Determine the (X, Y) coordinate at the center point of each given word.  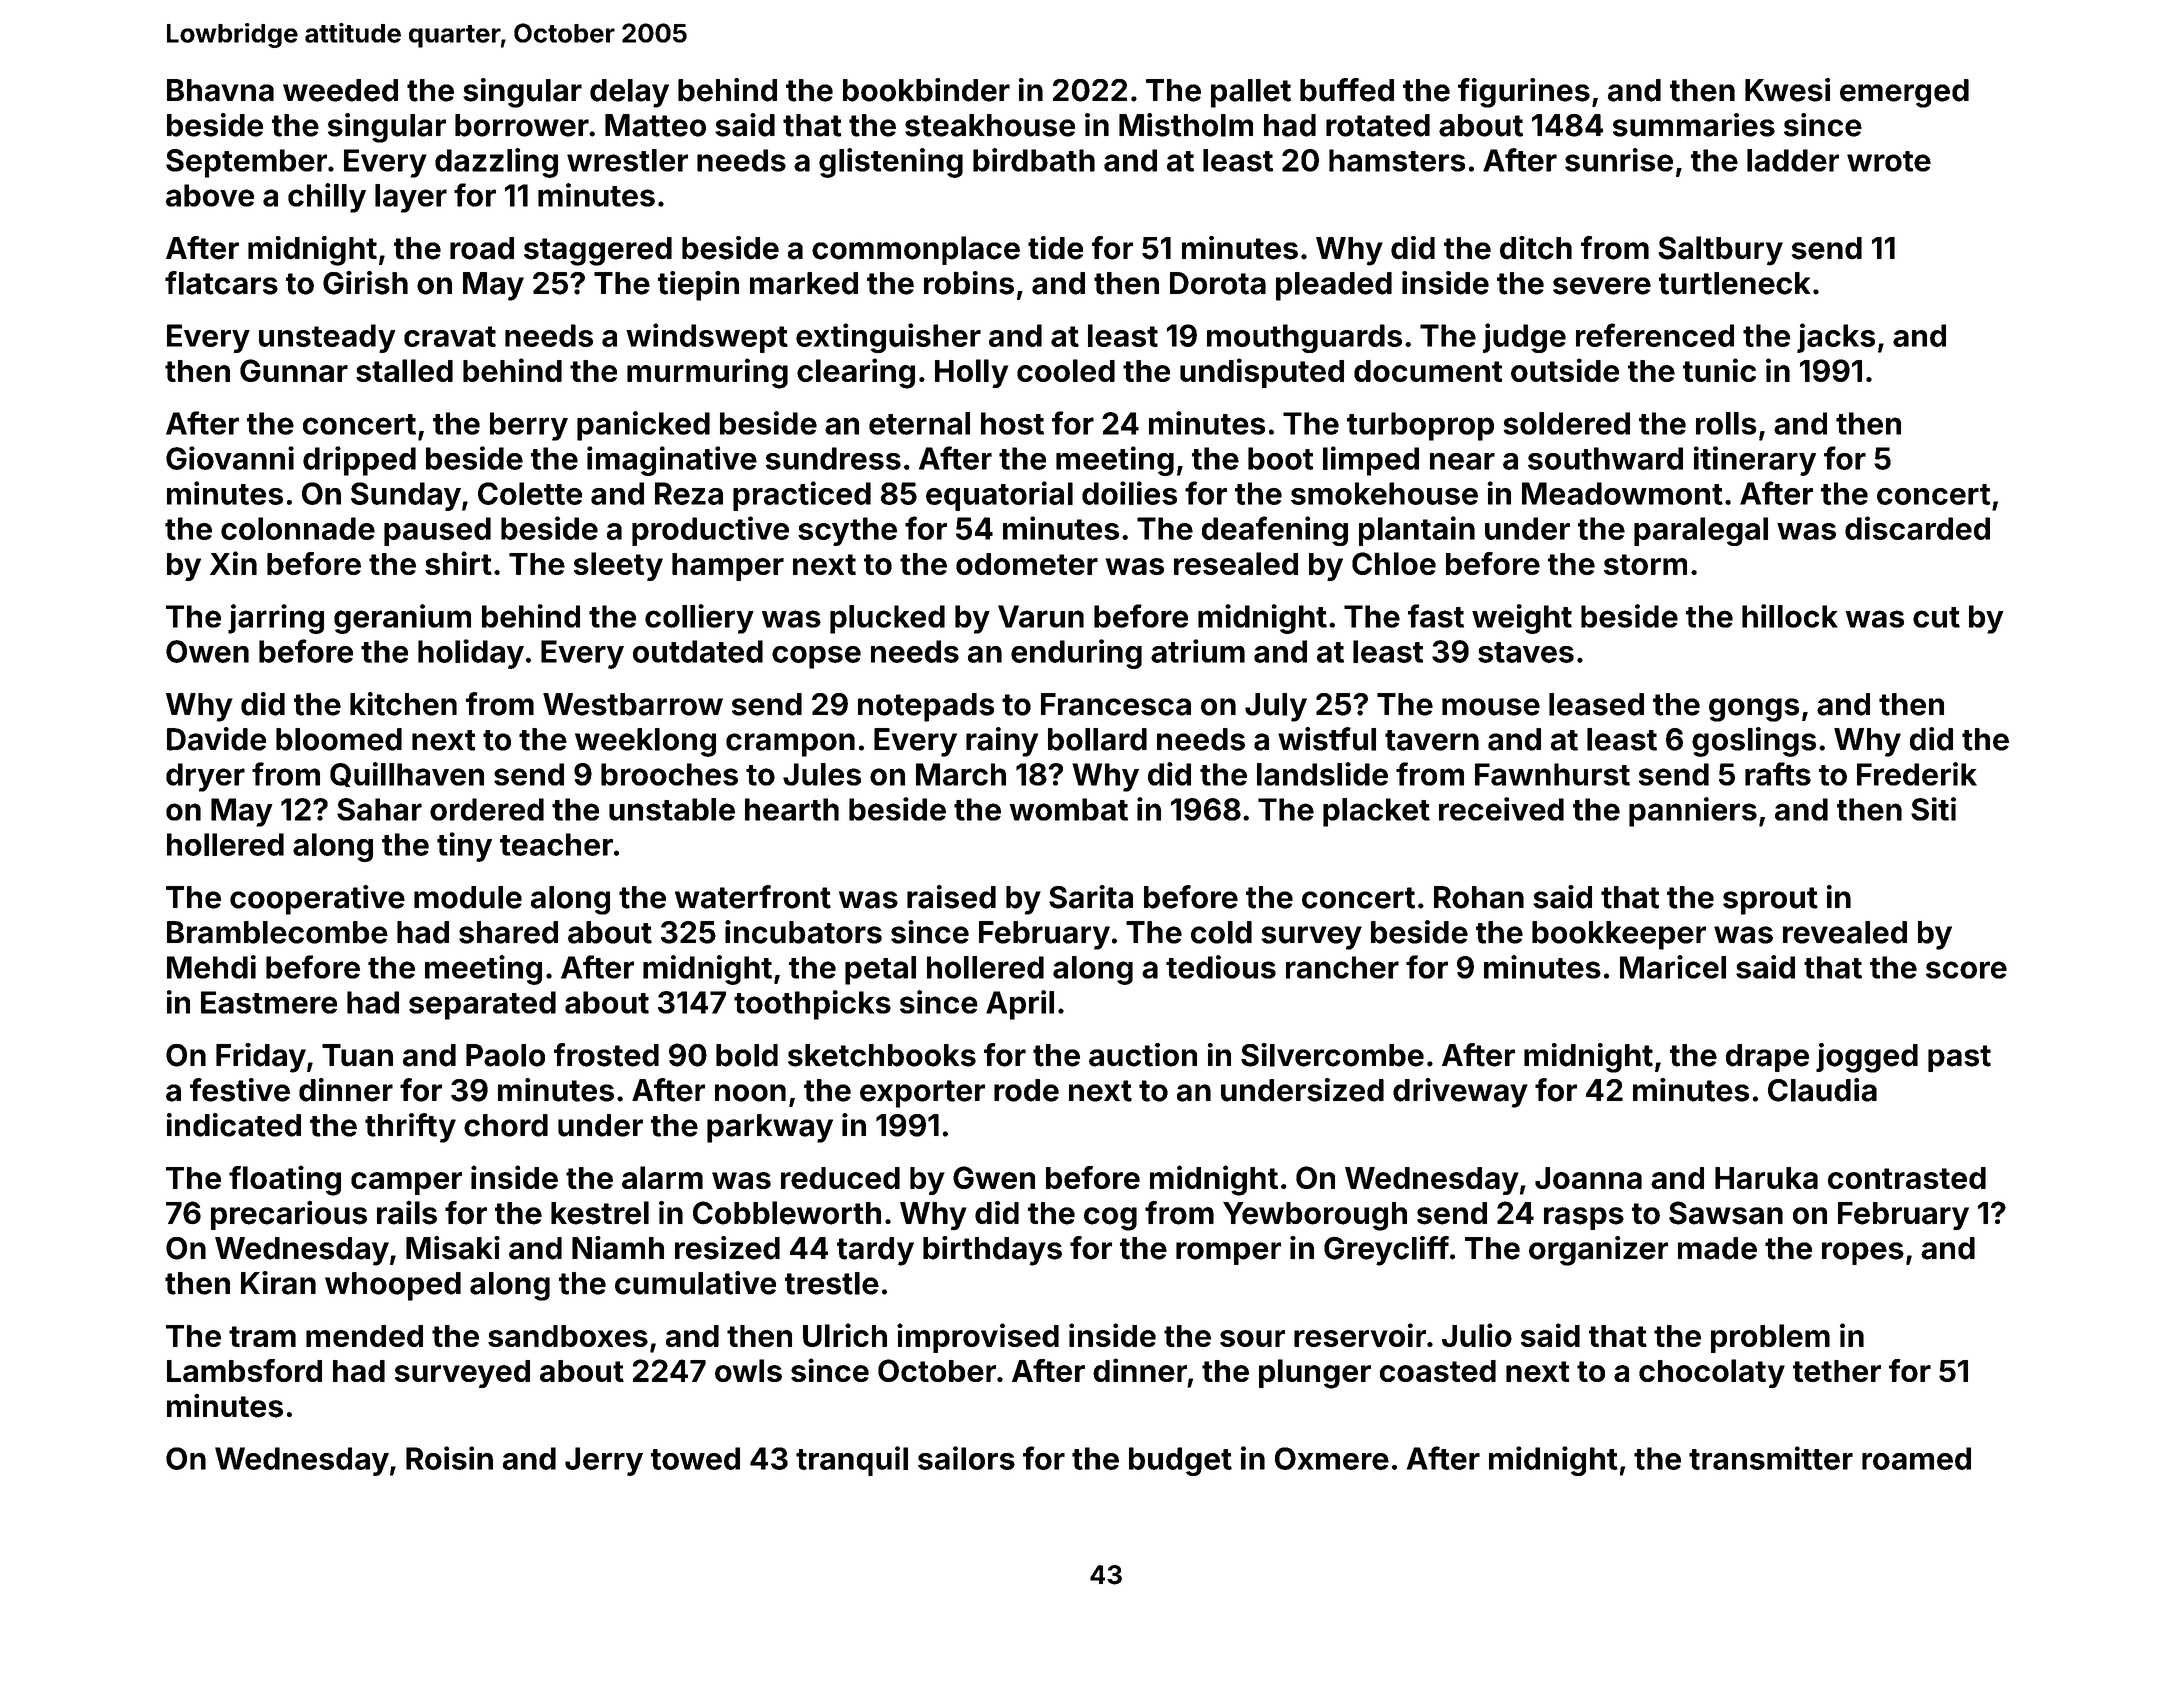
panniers (1693, 812)
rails (407, 1212)
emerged (1904, 93)
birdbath (1034, 160)
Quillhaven (407, 774)
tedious (1221, 967)
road (482, 248)
